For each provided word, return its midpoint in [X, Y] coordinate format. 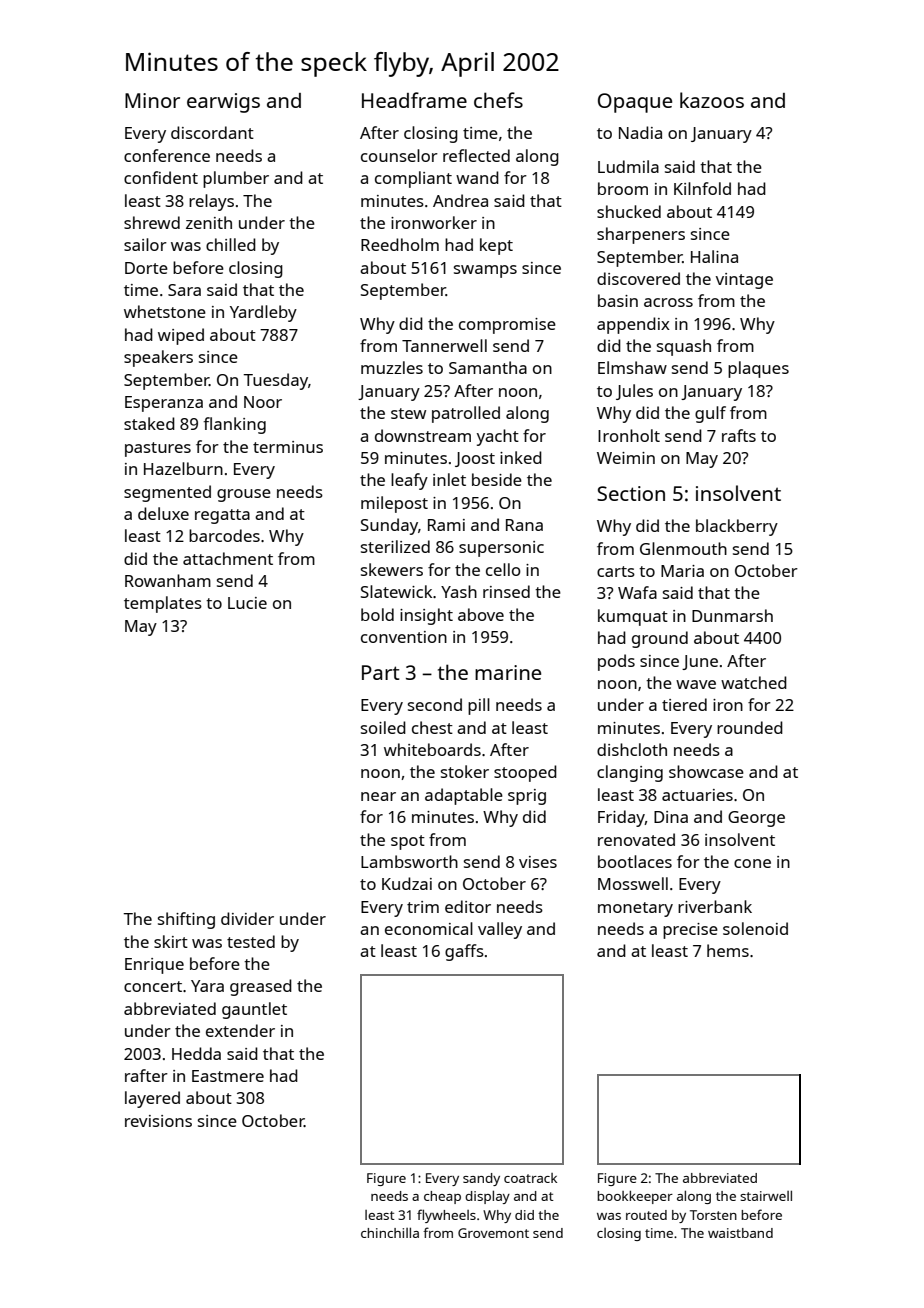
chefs [498, 100]
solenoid [755, 928]
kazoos [712, 100]
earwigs [223, 103]
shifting [186, 920]
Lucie [247, 603]
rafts [739, 435]
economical [429, 928]
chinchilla [390, 1232]
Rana [524, 525]
